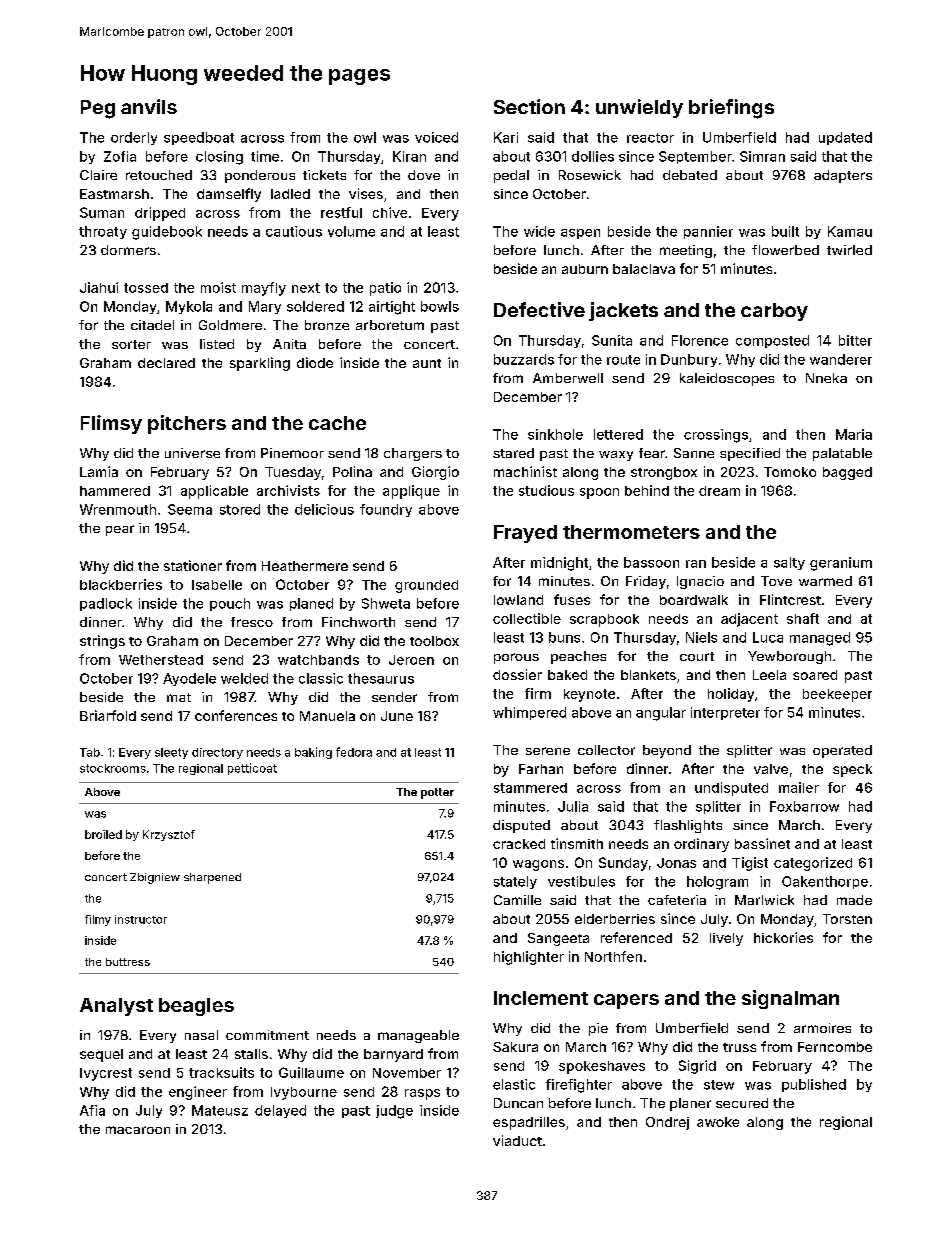 This screenshot has height=1233, width=952. What do you see at coordinates (311, 1072) in the screenshot?
I see `Guillaume` at bounding box center [311, 1072].
